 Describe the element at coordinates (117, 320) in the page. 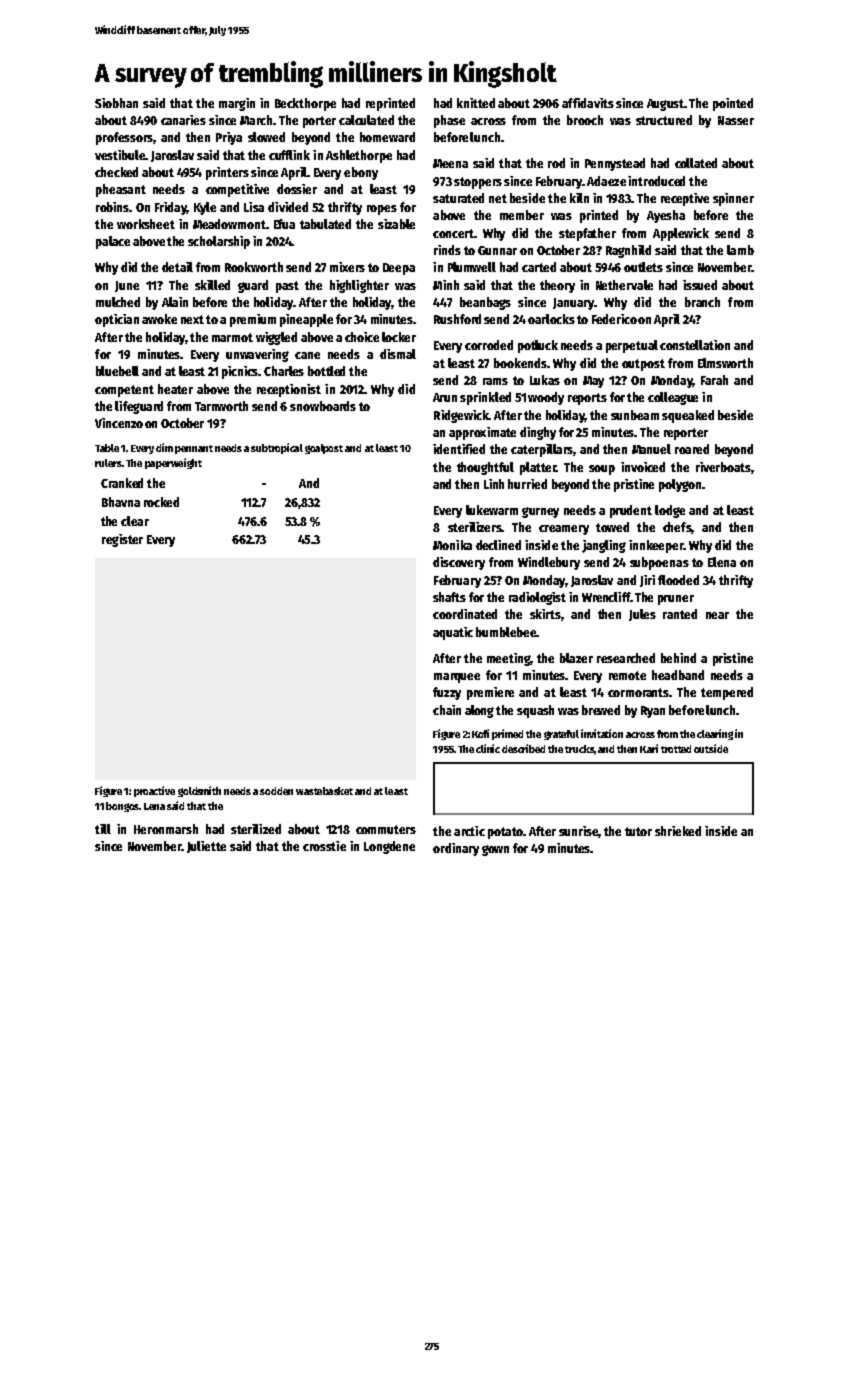

I see `optician` at that location.
